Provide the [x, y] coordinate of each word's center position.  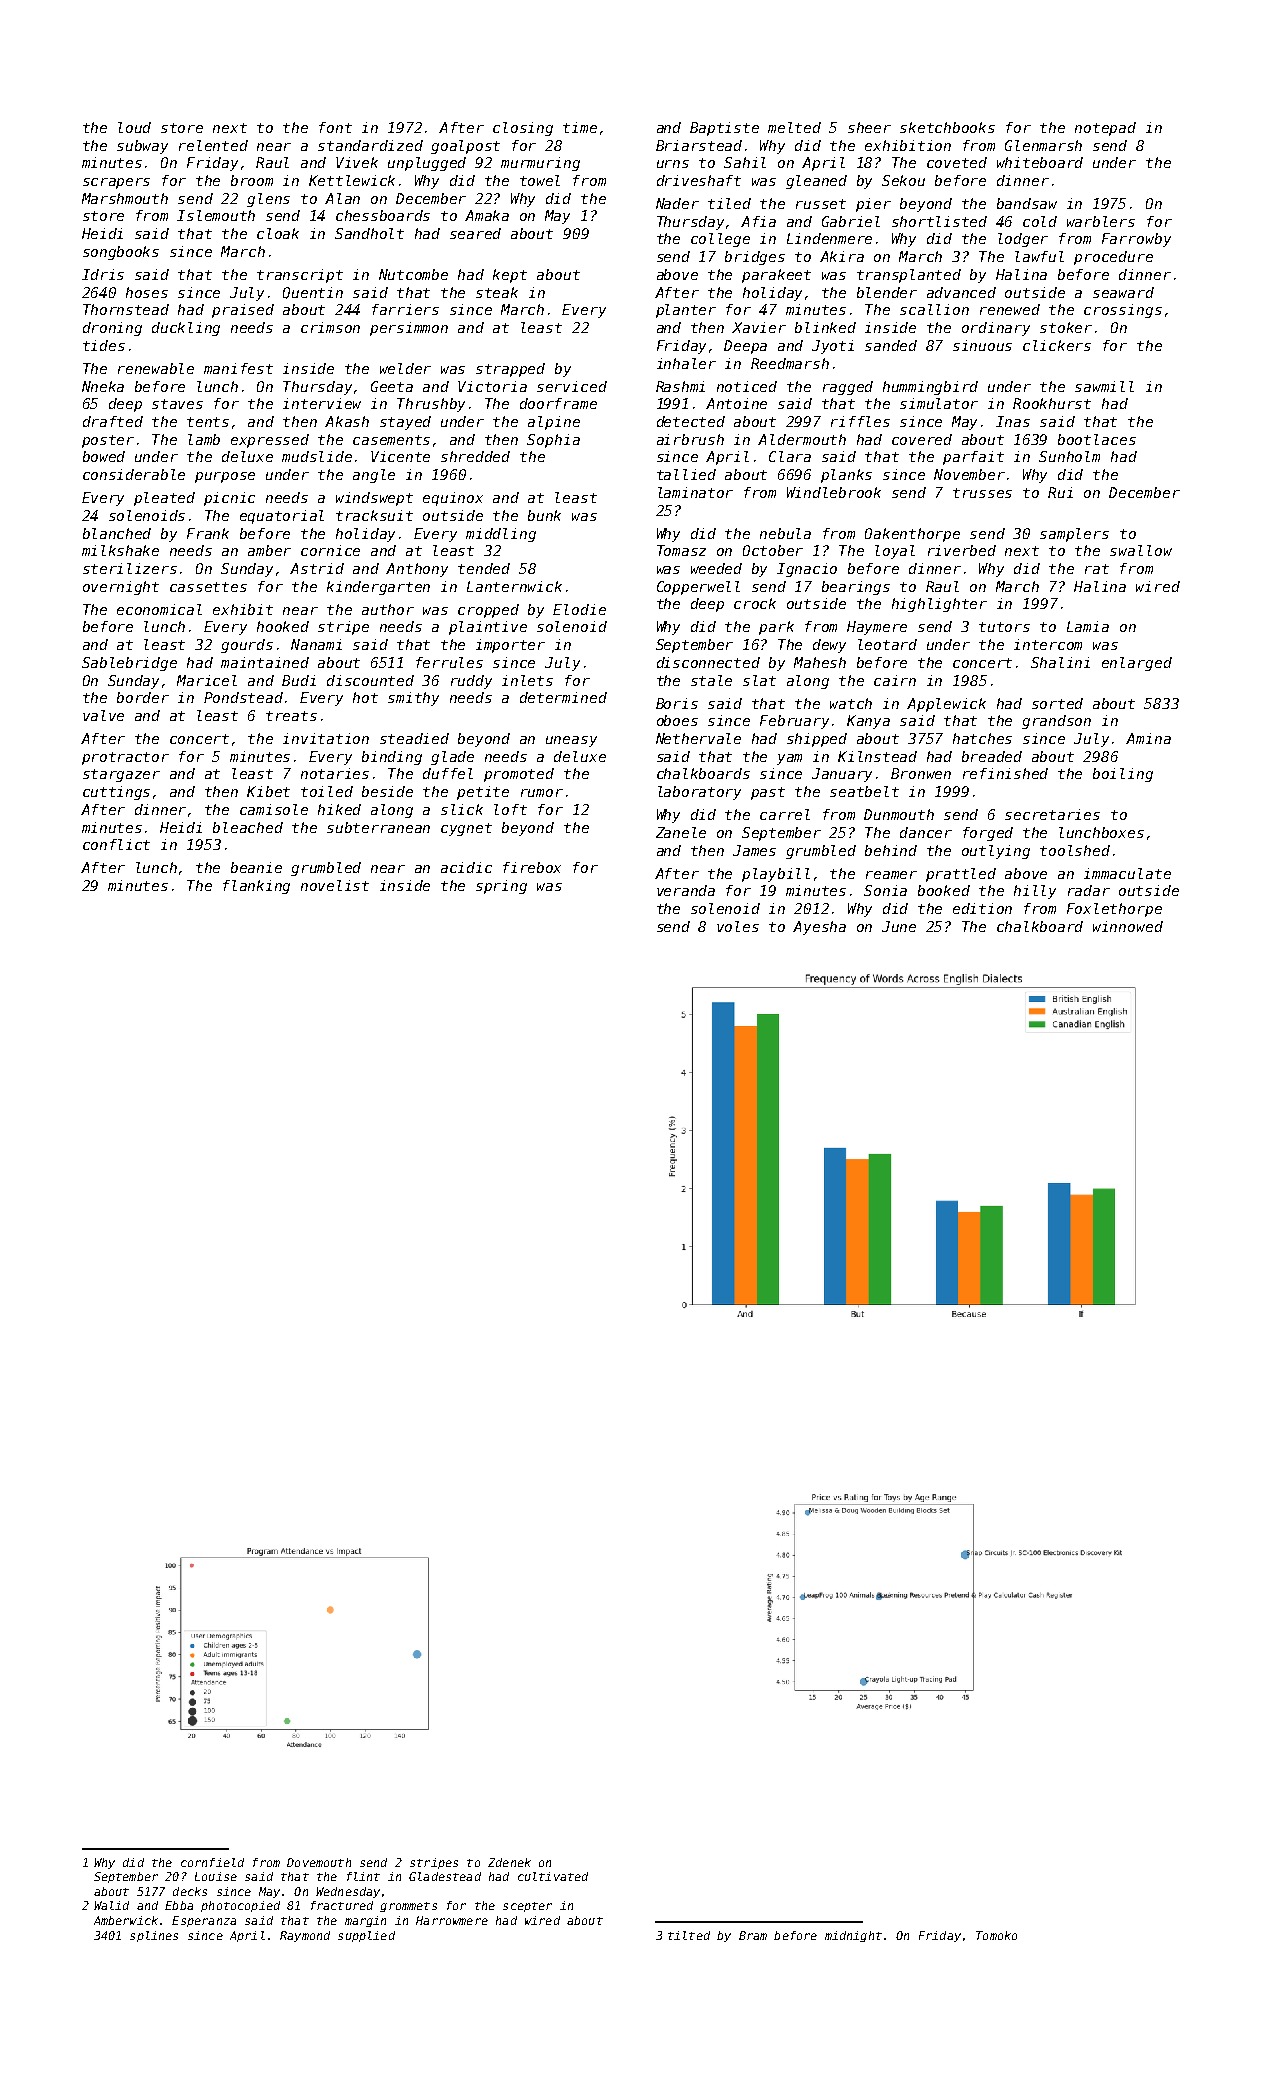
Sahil [745, 162]
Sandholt [369, 233]
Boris [677, 703]
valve [103, 715]
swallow [1141, 550]
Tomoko [996, 1935]
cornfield [212, 1862]
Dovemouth [319, 1862]
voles [738, 926]
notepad [1105, 129]
